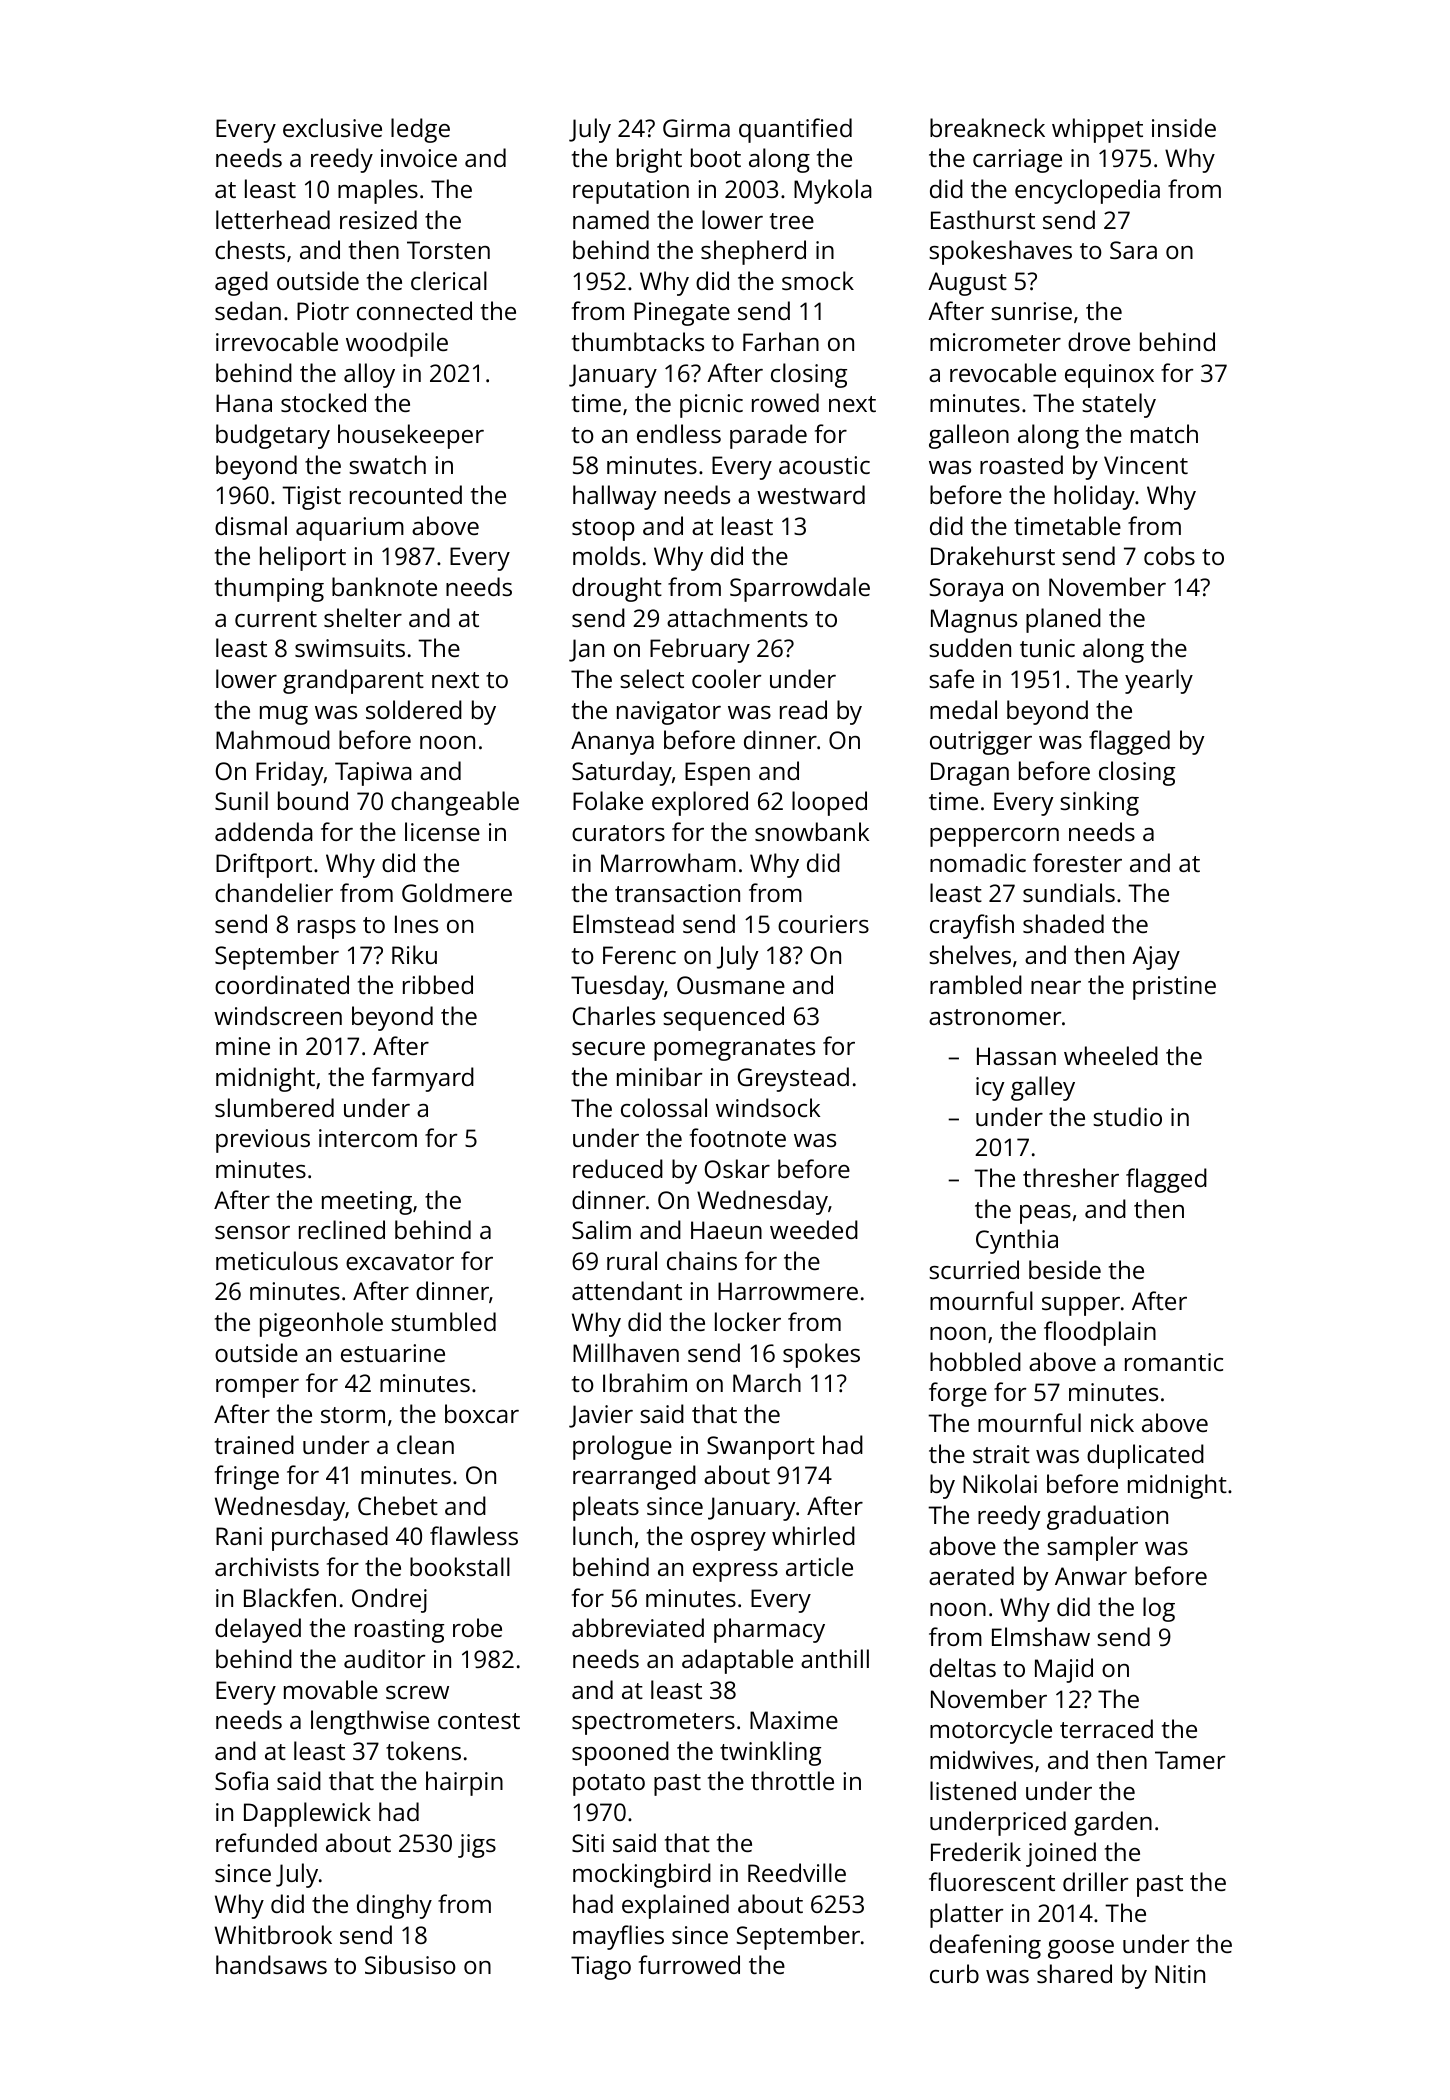  I want to click on woodpile, so click(397, 344).
